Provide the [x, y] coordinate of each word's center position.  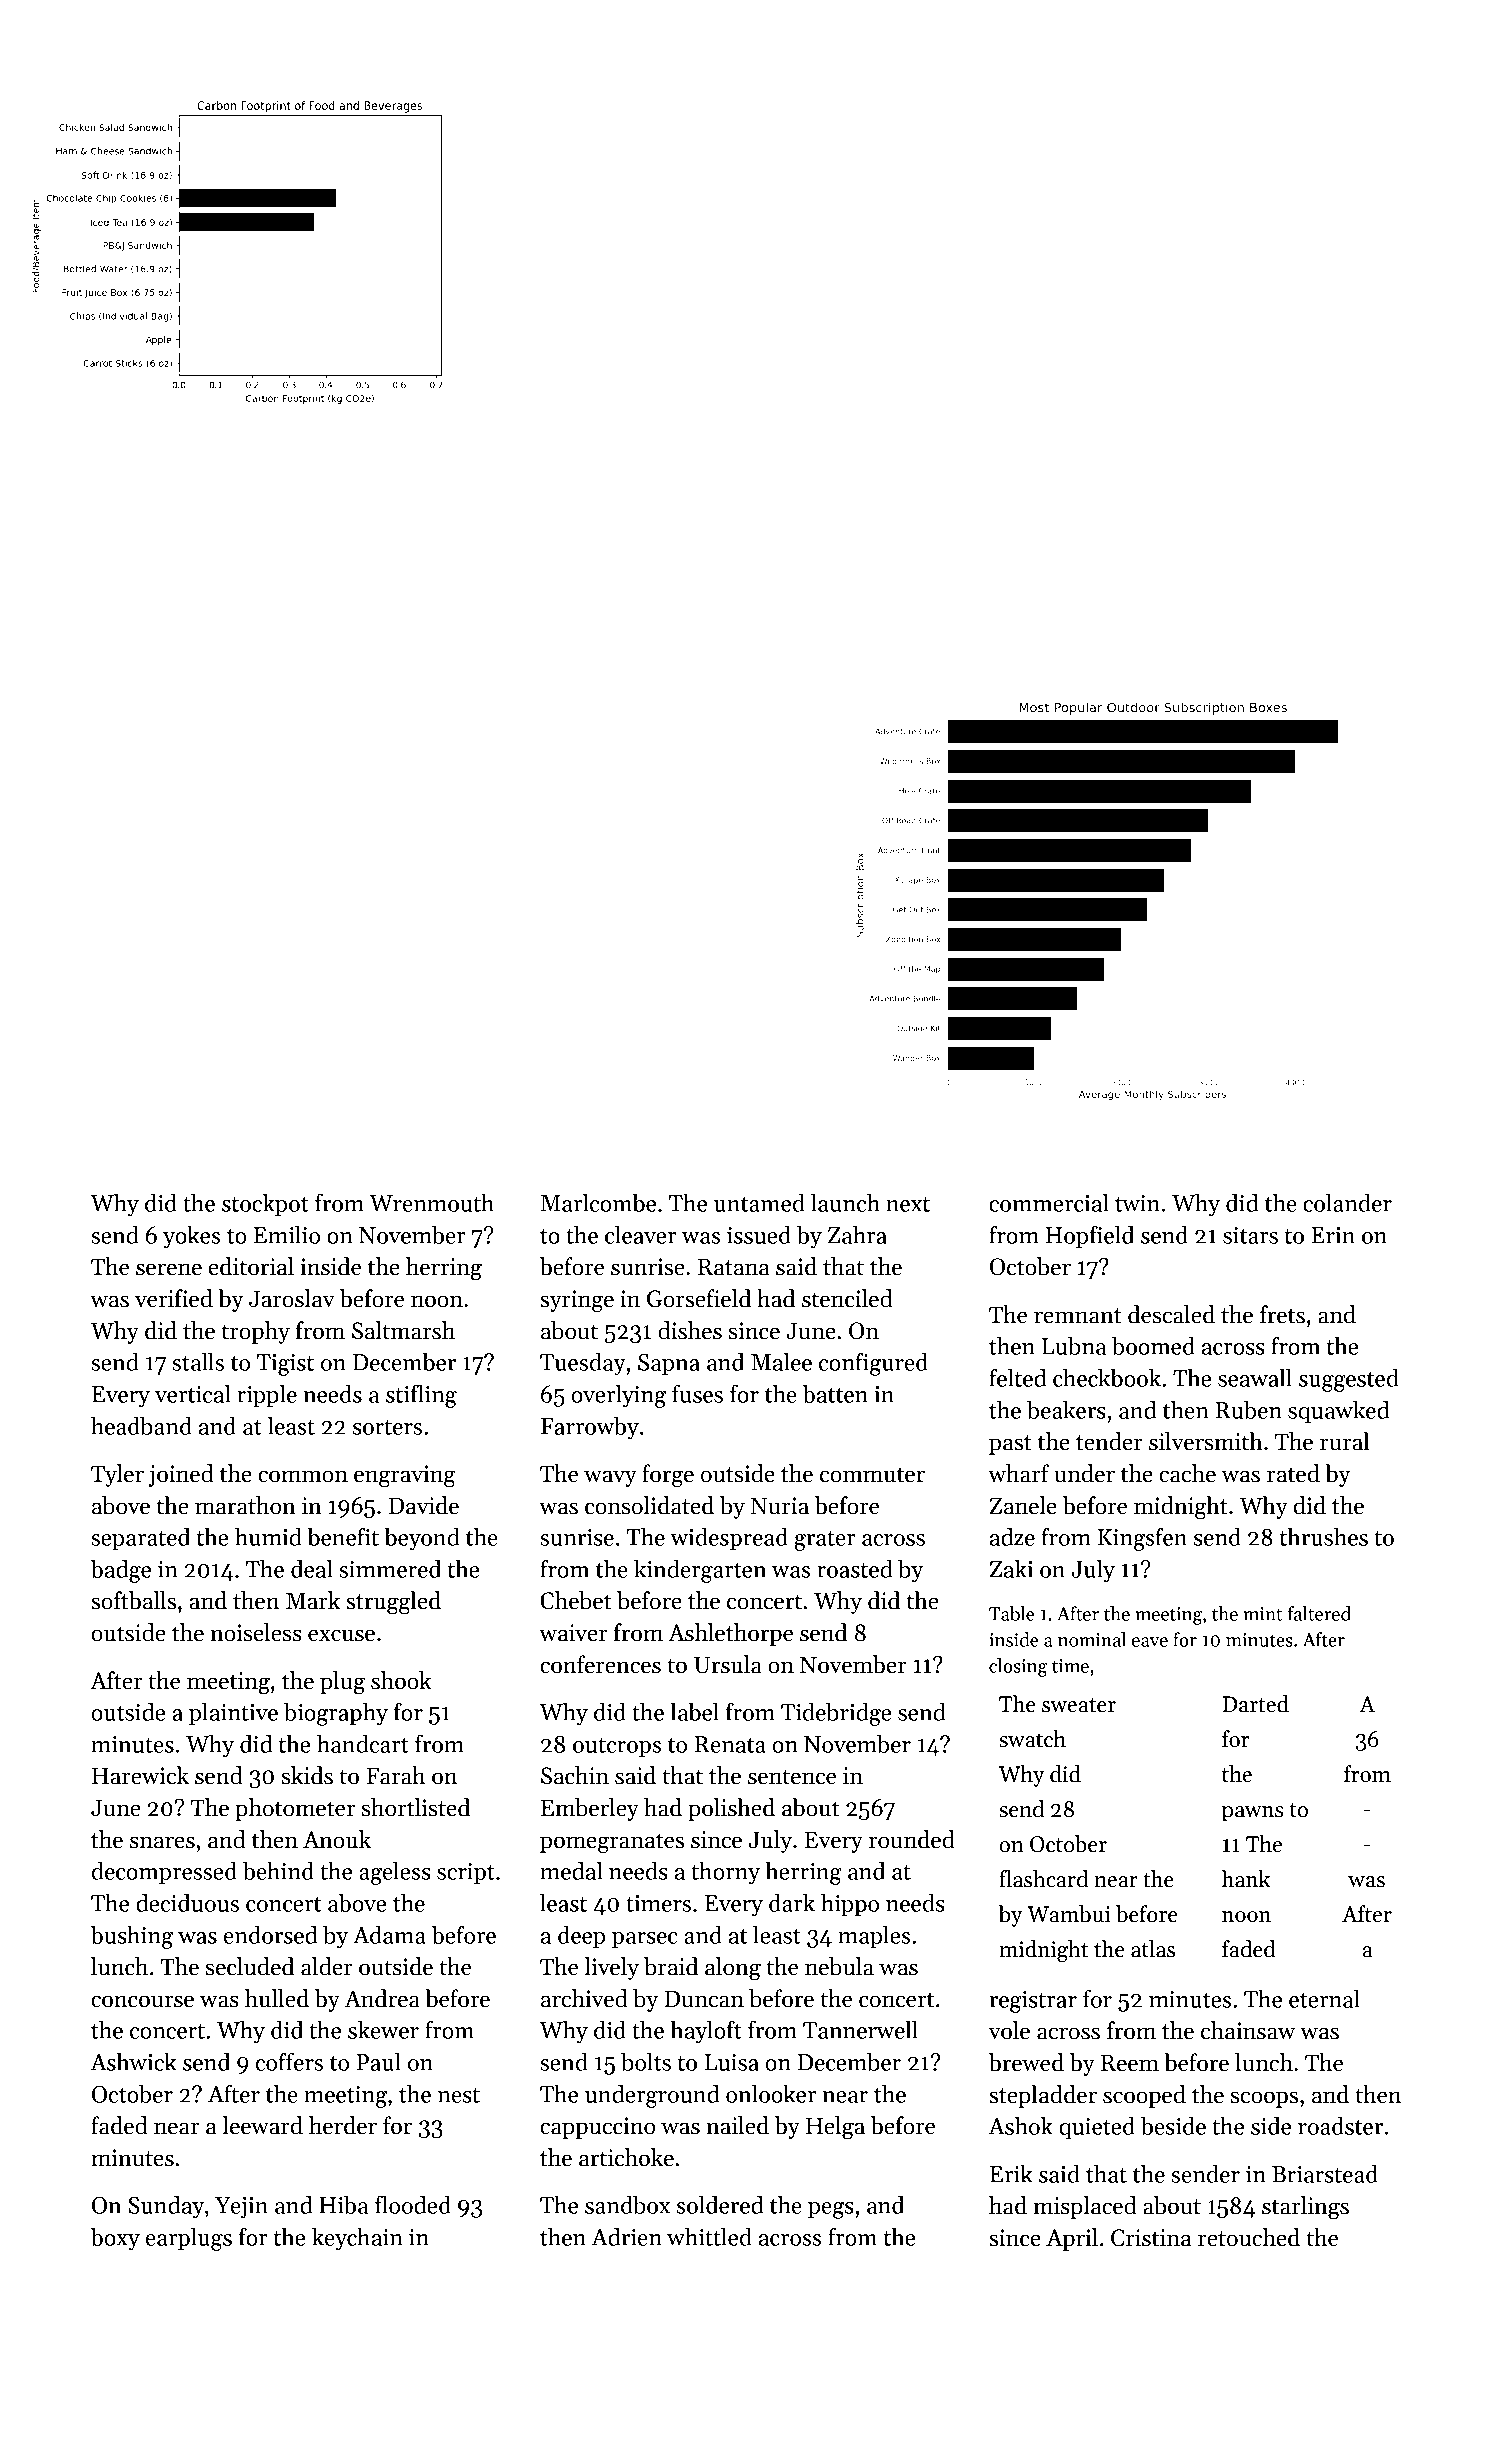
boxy [115, 2239]
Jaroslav [292, 1298]
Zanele [1023, 1505]
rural [1344, 1441]
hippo [850, 1904]
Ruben [1248, 1409]
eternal [1324, 1998]
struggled [393, 1603]
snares [162, 1842]
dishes [690, 1330]
